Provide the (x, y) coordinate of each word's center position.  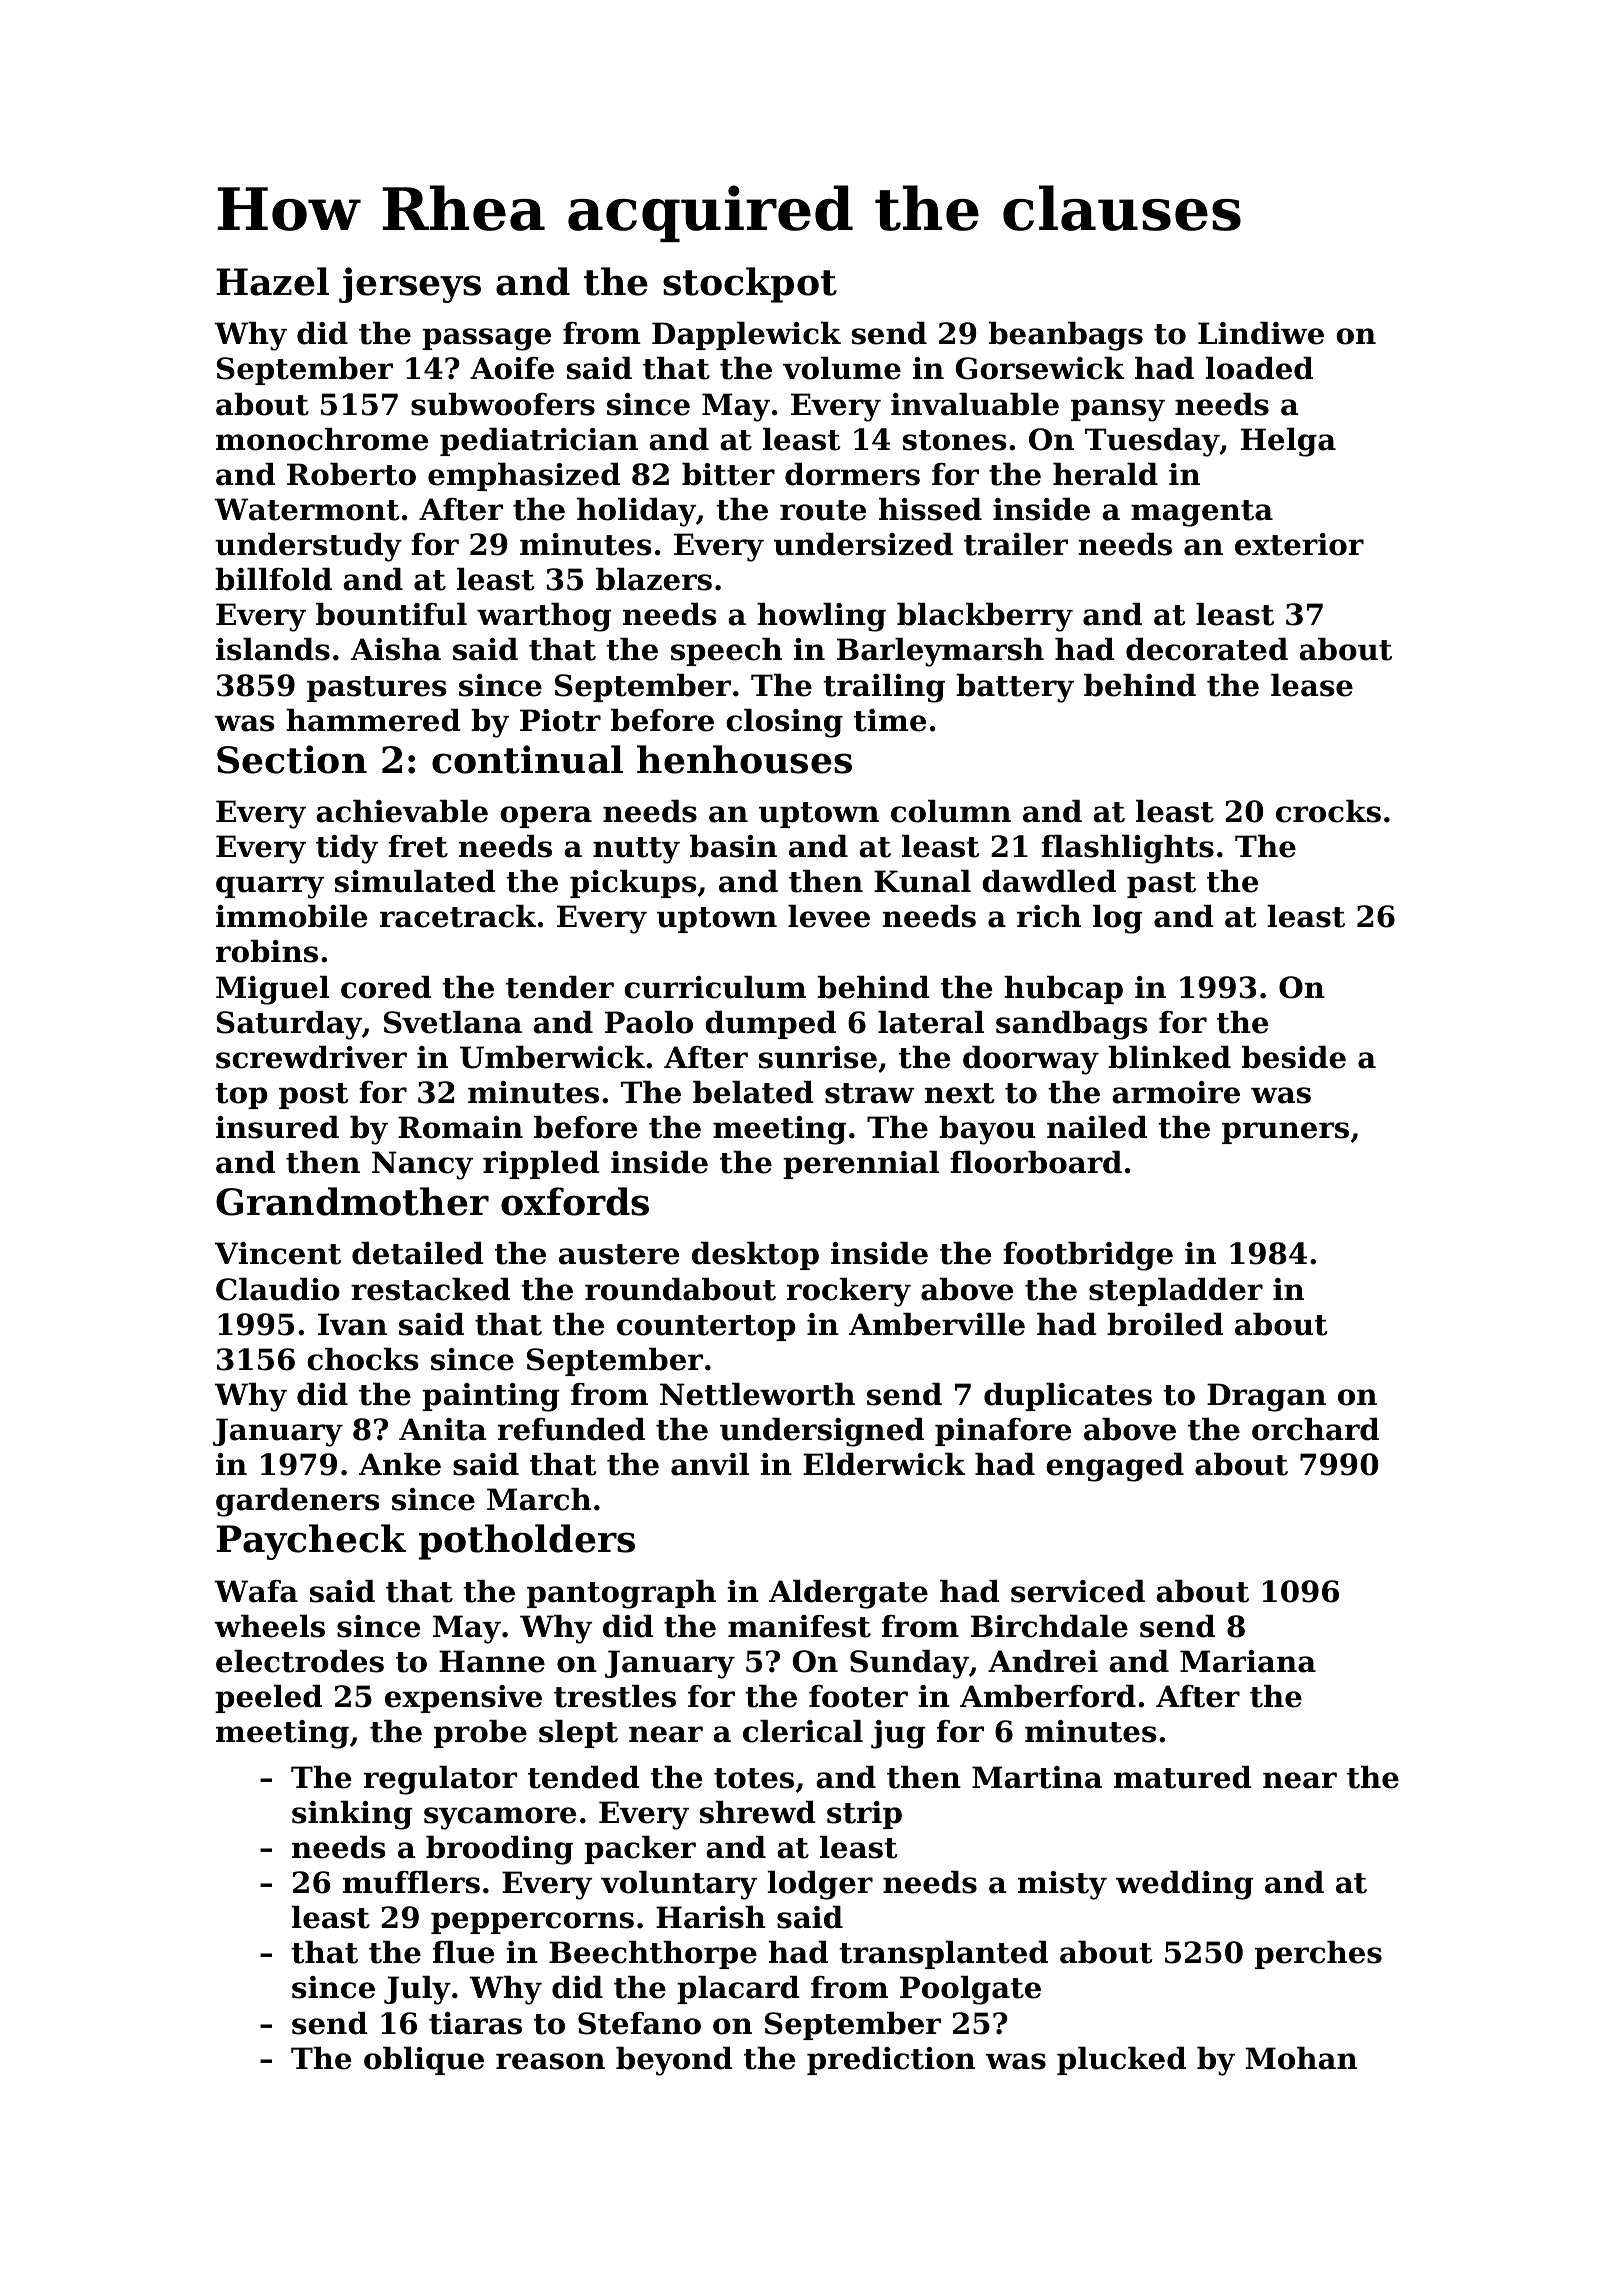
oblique (424, 2061)
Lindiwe (1261, 333)
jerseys (410, 285)
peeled (268, 1699)
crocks (1328, 811)
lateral (931, 1022)
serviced (1078, 1591)
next (959, 1093)
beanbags (1066, 336)
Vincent (278, 1253)
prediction (891, 2061)
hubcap (1063, 990)
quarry (270, 887)
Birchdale (1049, 1626)
